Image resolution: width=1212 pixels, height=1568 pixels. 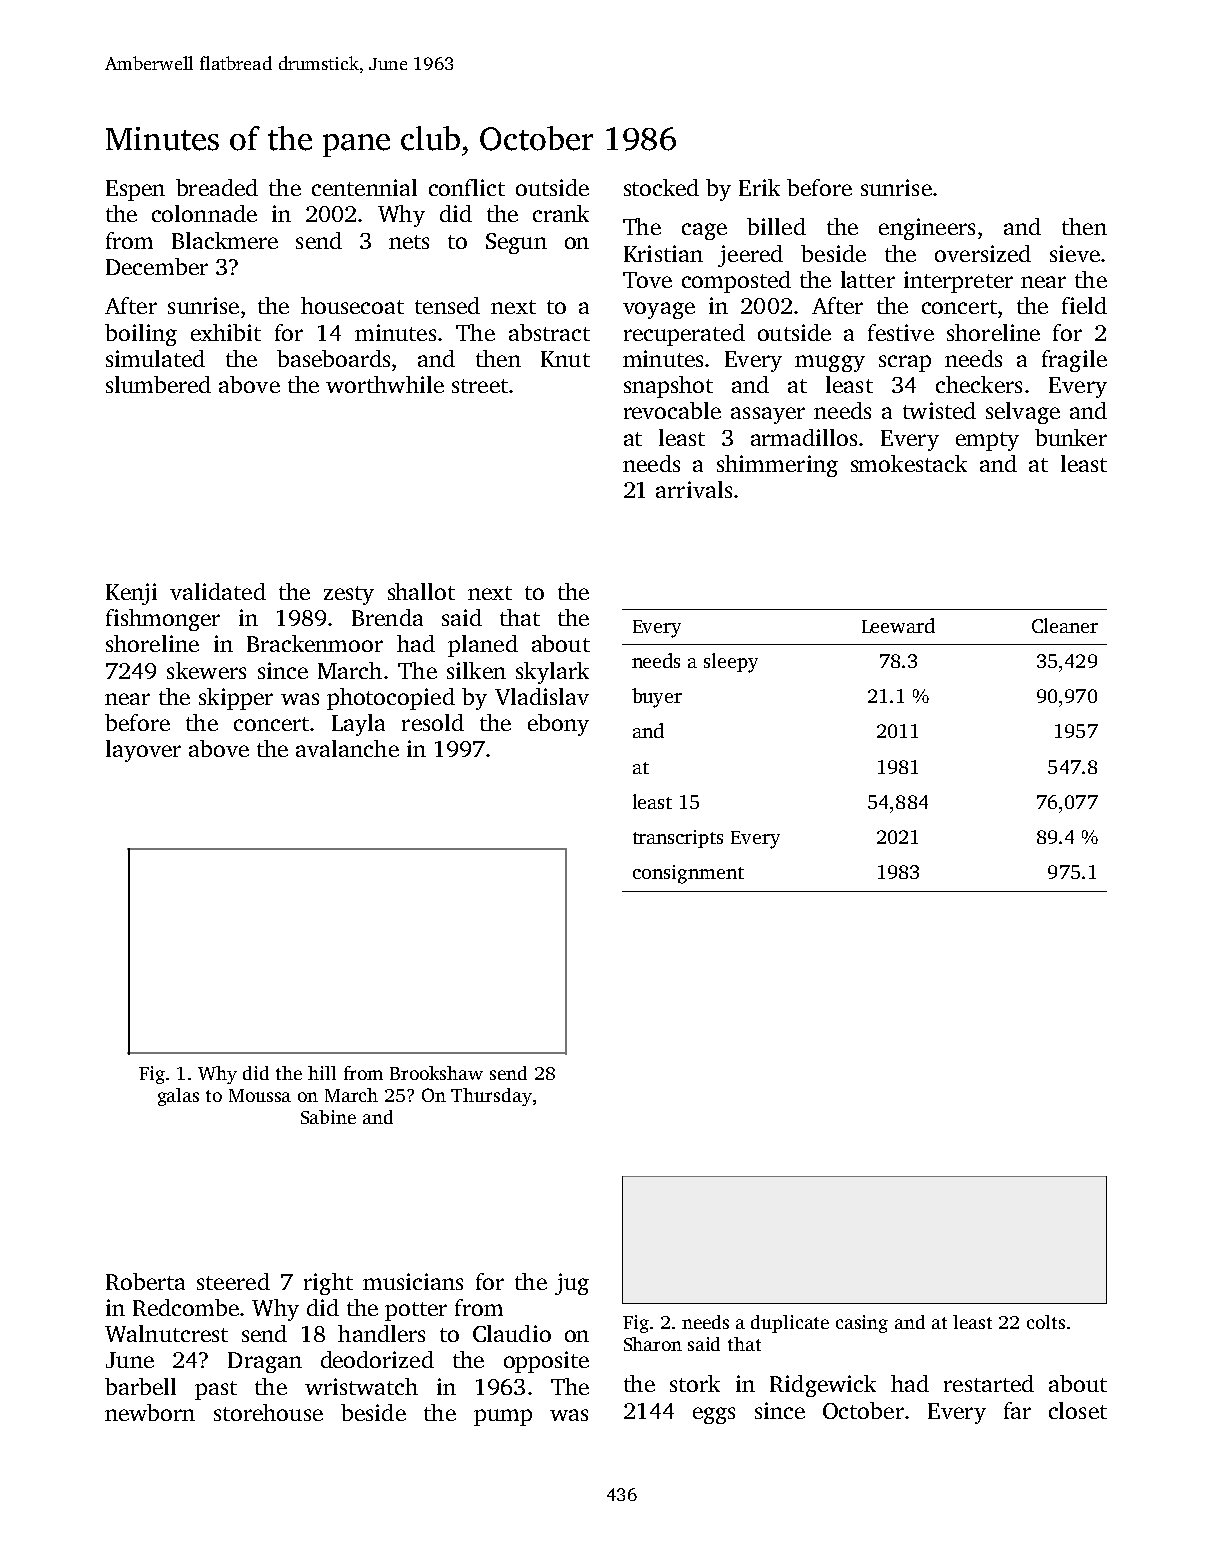 What do you see at coordinates (823, 1386) in the screenshot?
I see `Ridgewick` at bounding box center [823, 1386].
